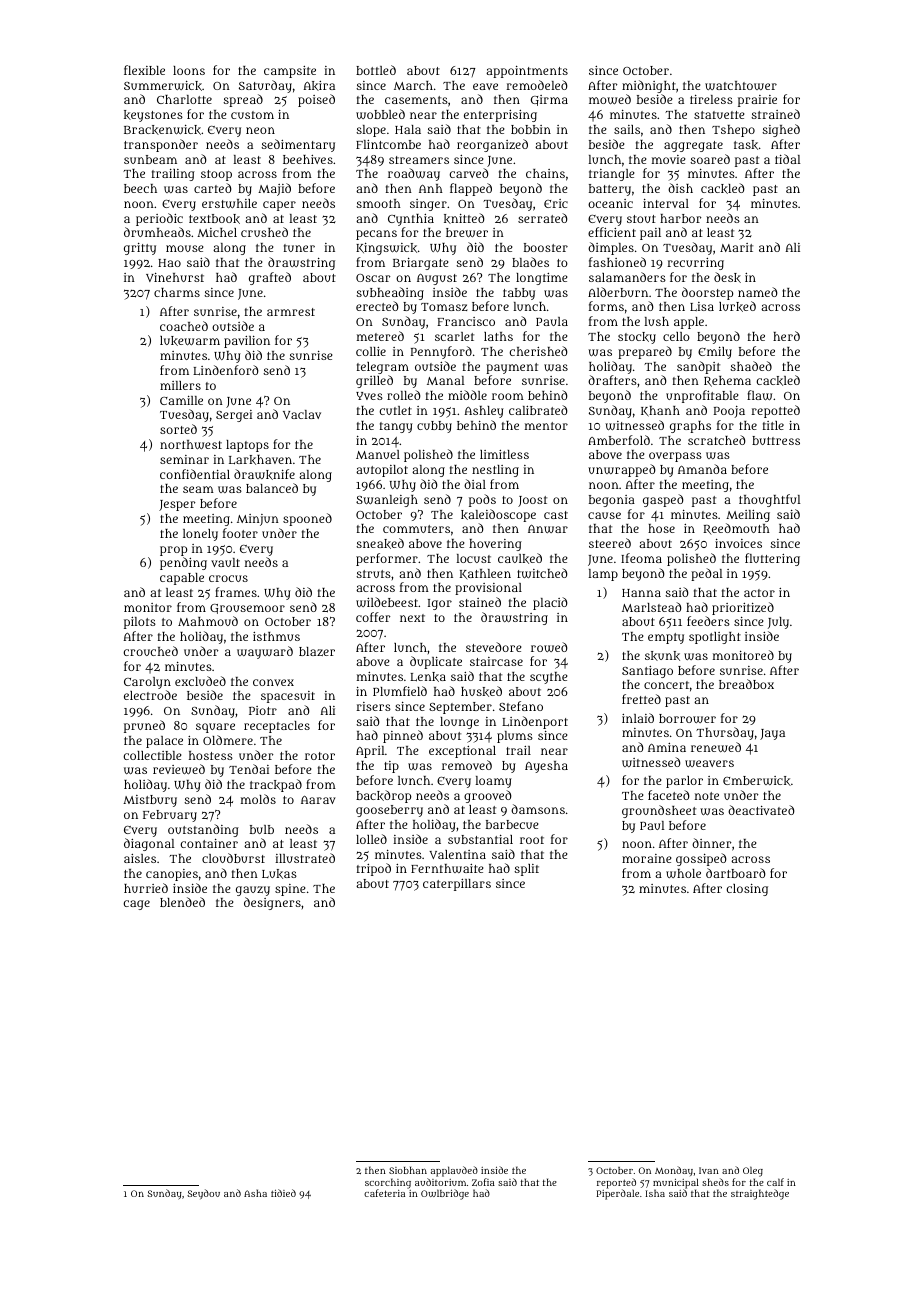 The image size is (924, 1308). Describe the element at coordinates (649, 86) in the document. I see `midnight` at that location.
